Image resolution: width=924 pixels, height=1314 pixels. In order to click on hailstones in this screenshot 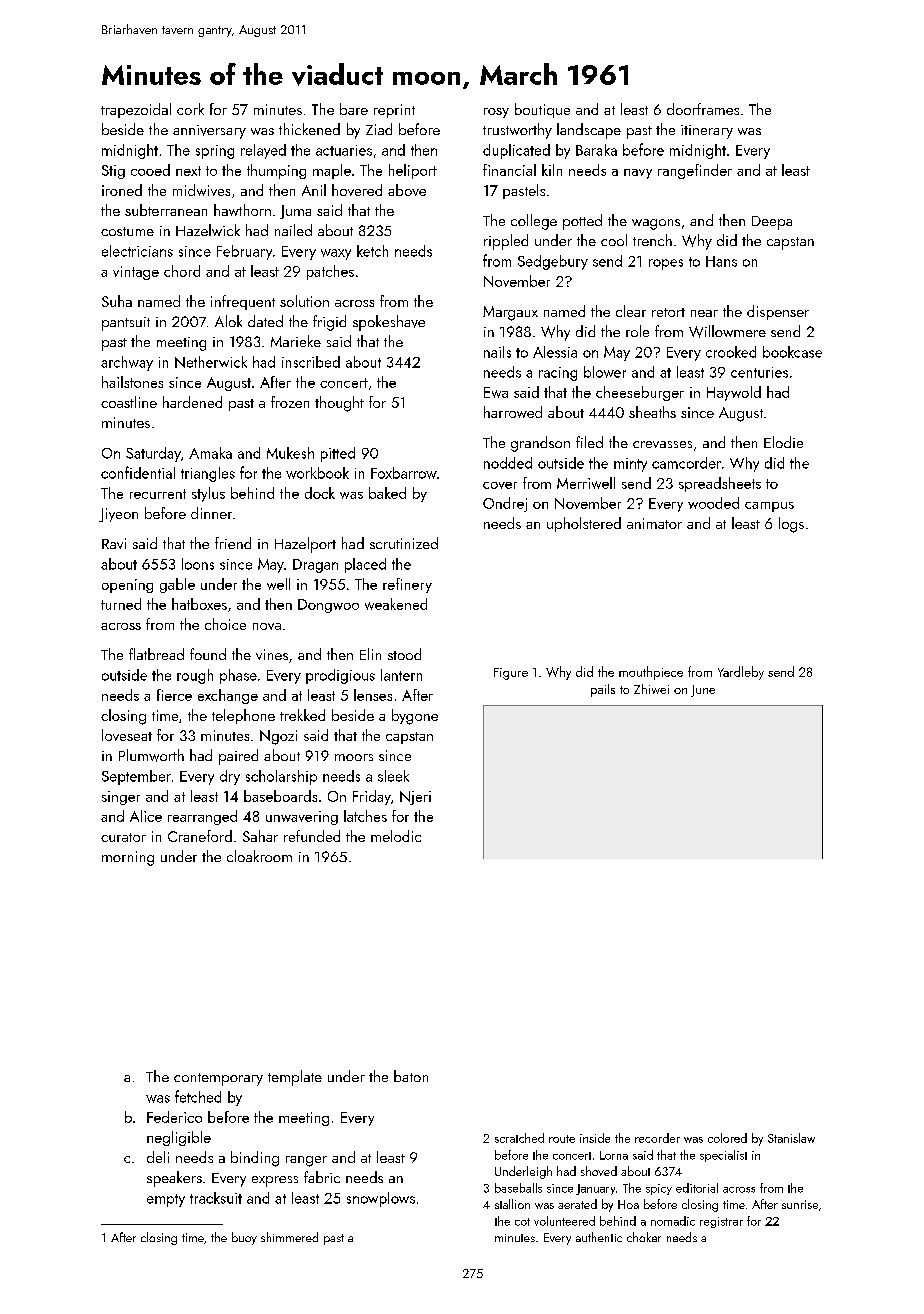, I will do `click(132, 382)`.
